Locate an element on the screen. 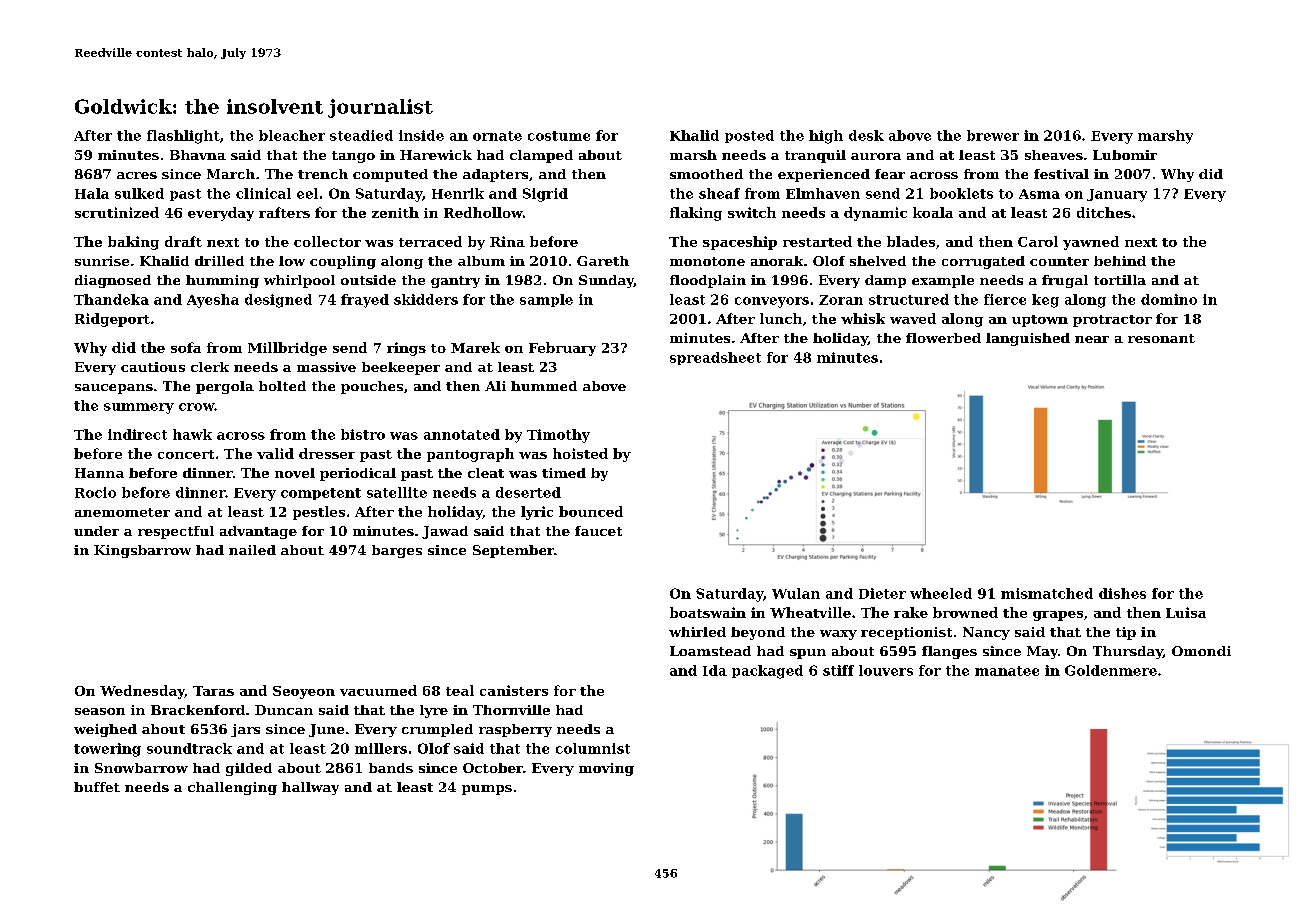 This screenshot has height=924, width=1308. sheaf is located at coordinates (719, 193).
